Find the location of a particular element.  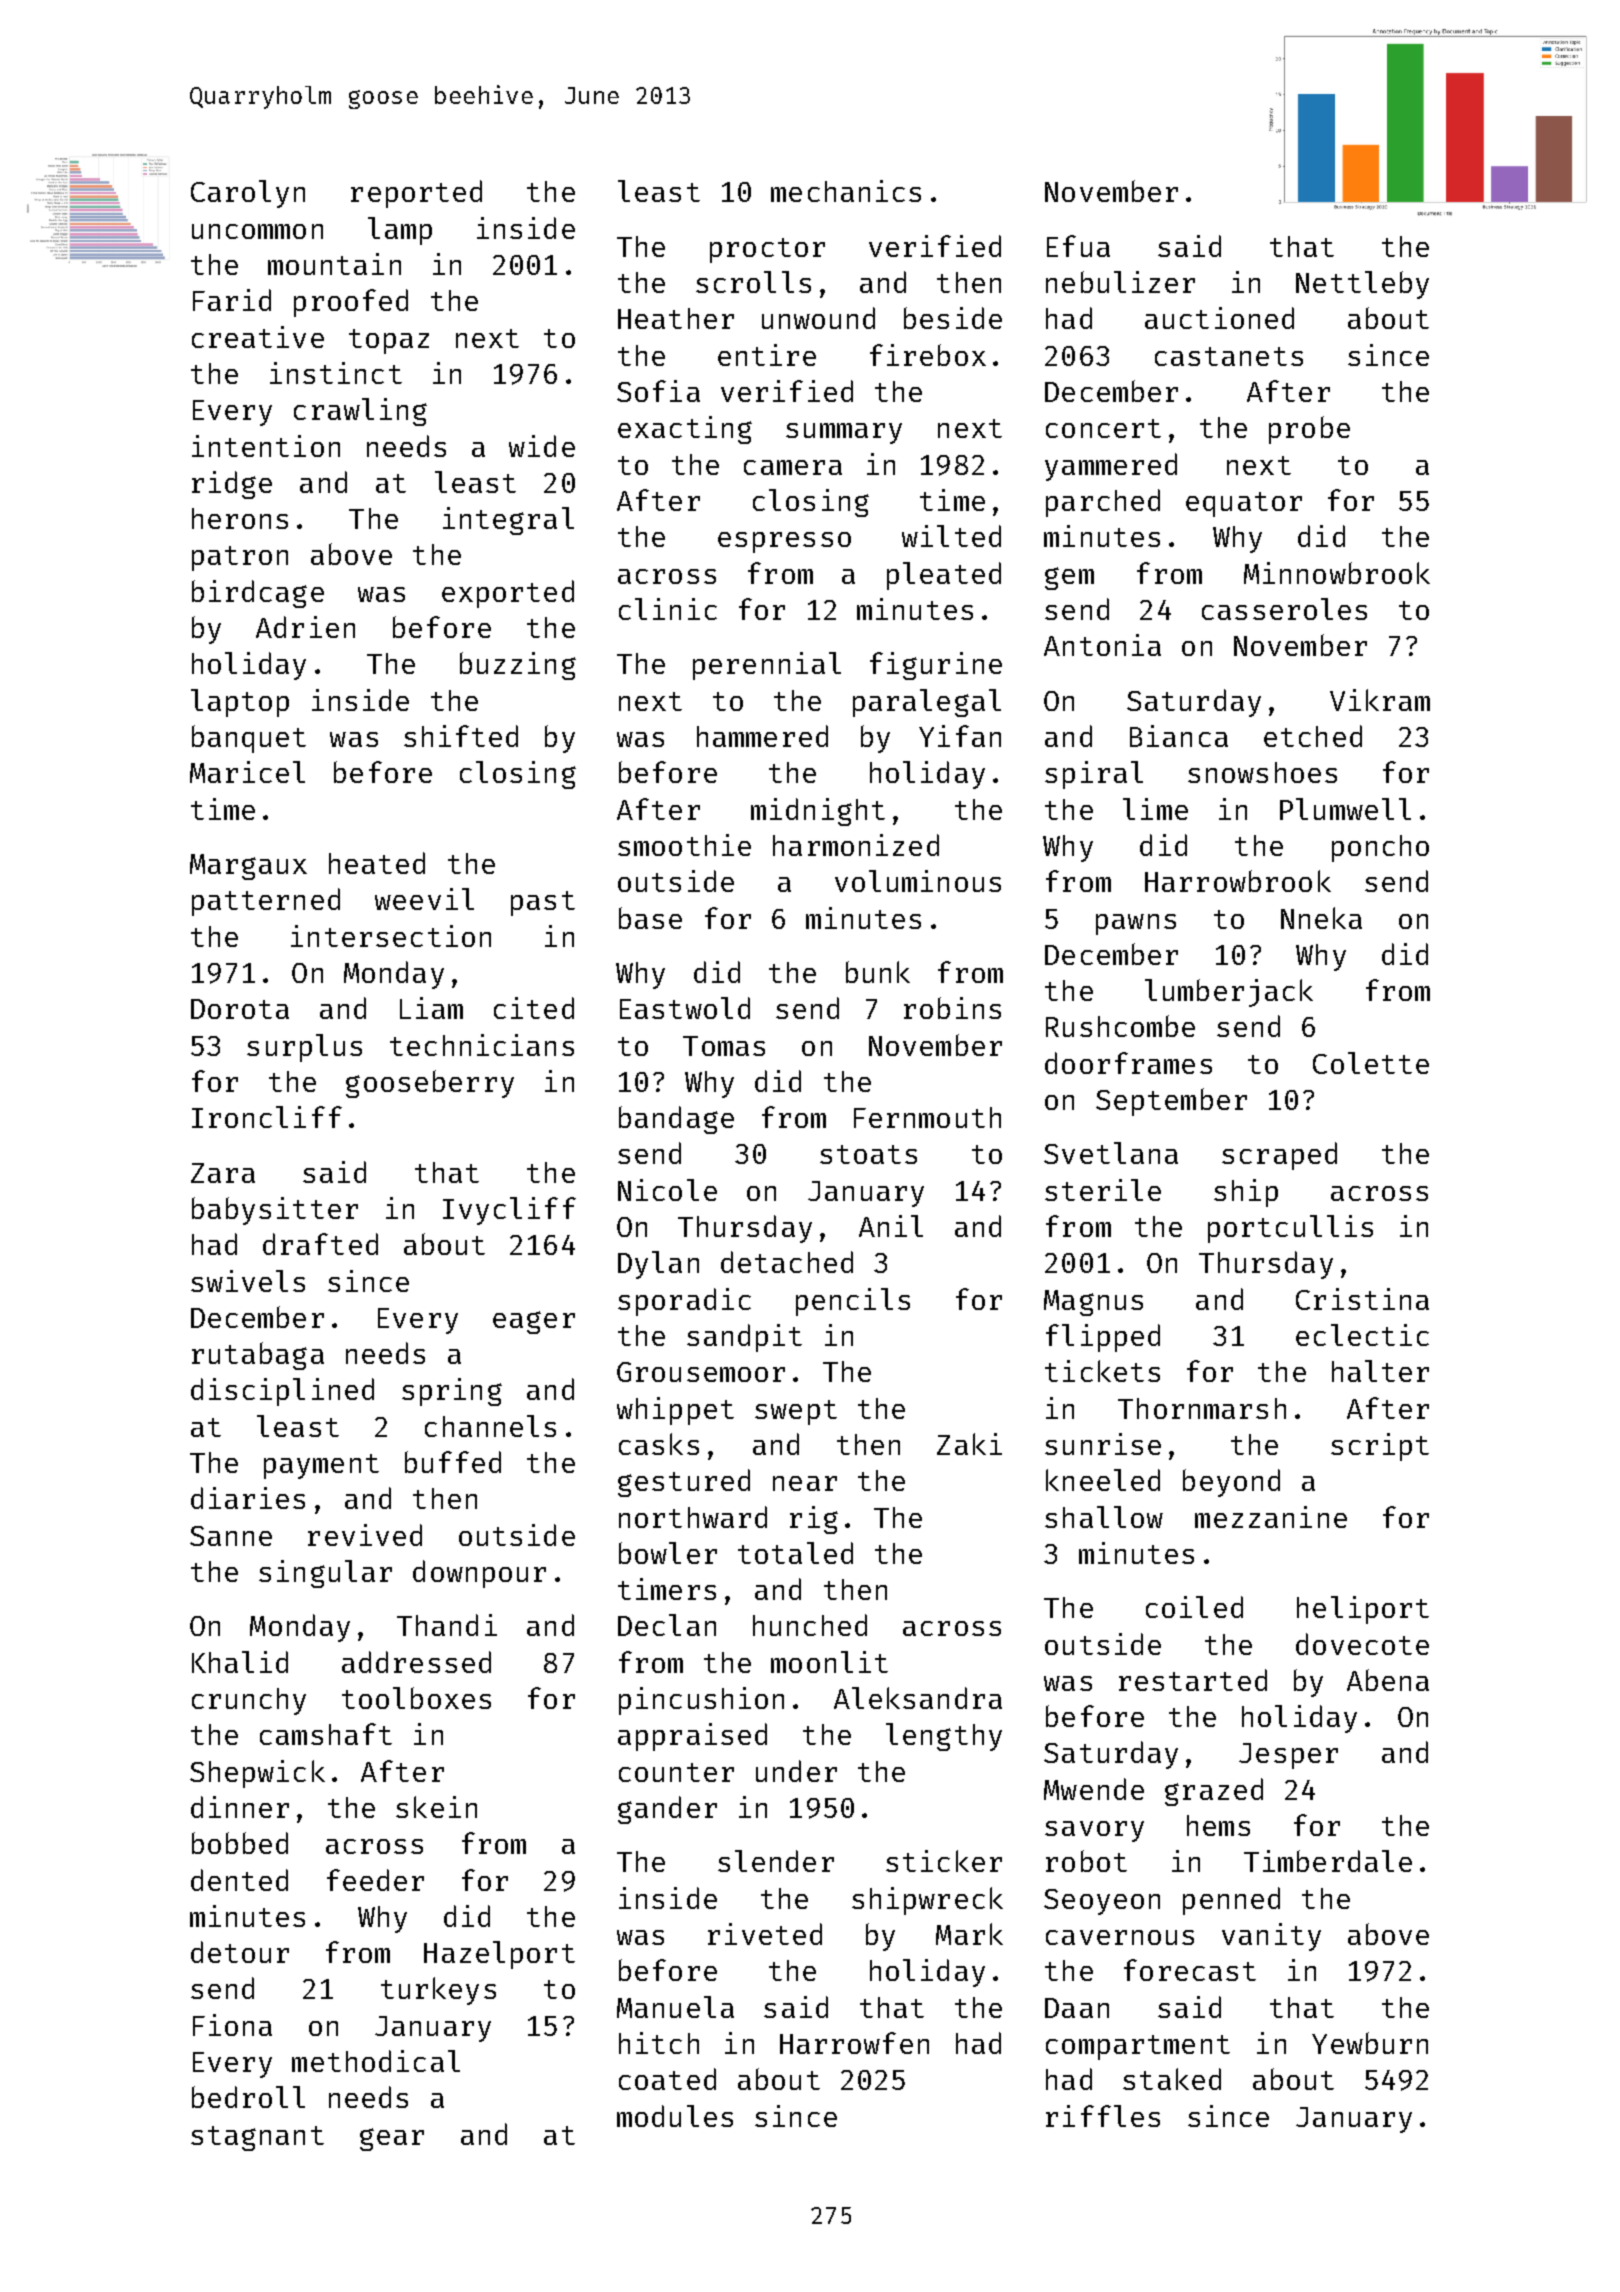

stoats is located at coordinates (868, 1154).
